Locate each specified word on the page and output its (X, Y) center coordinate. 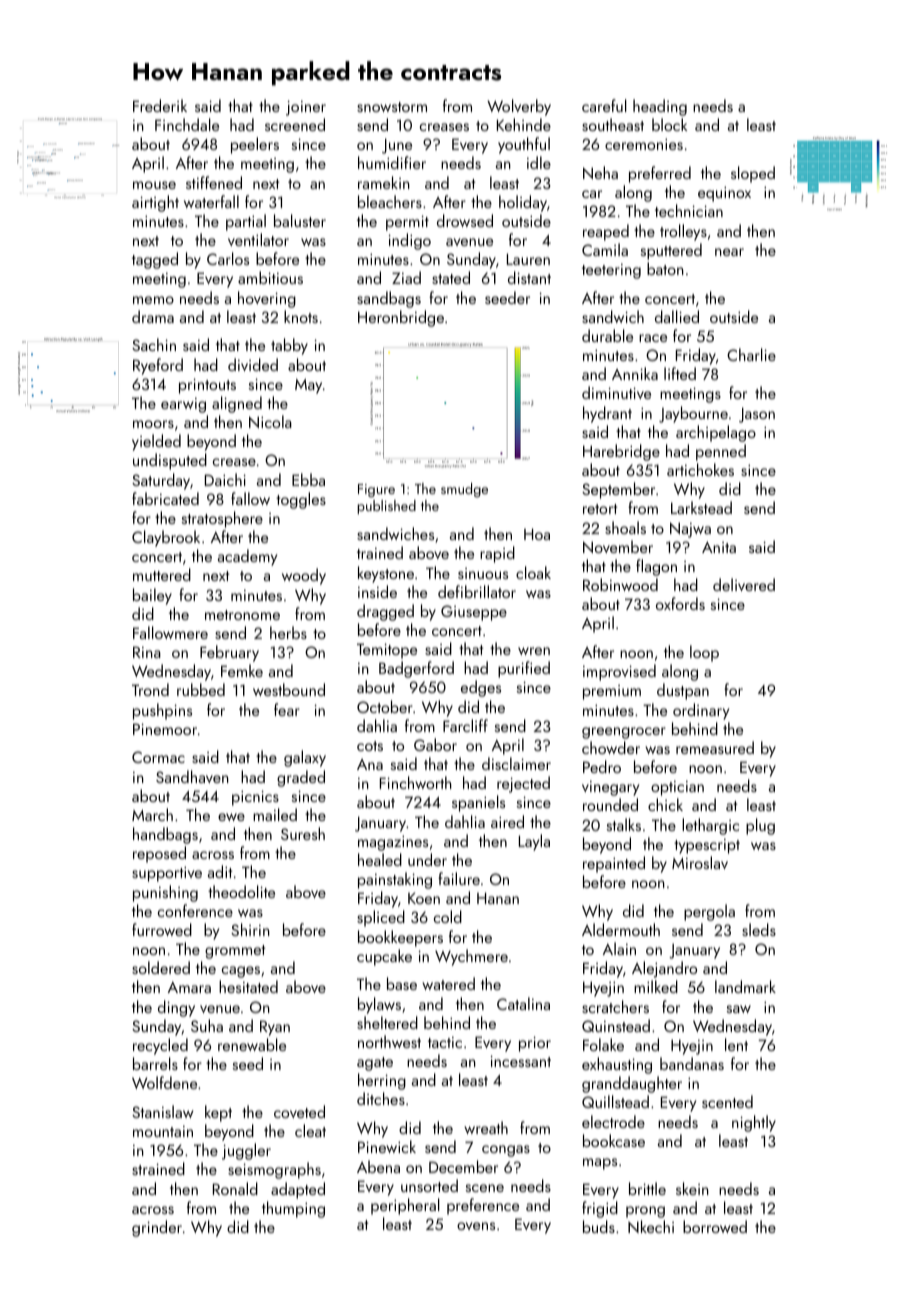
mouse (154, 185)
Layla (534, 842)
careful (604, 105)
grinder (157, 1228)
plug (760, 826)
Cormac (158, 757)
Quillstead (615, 1101)
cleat (310, 1130)
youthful (524, 145)
